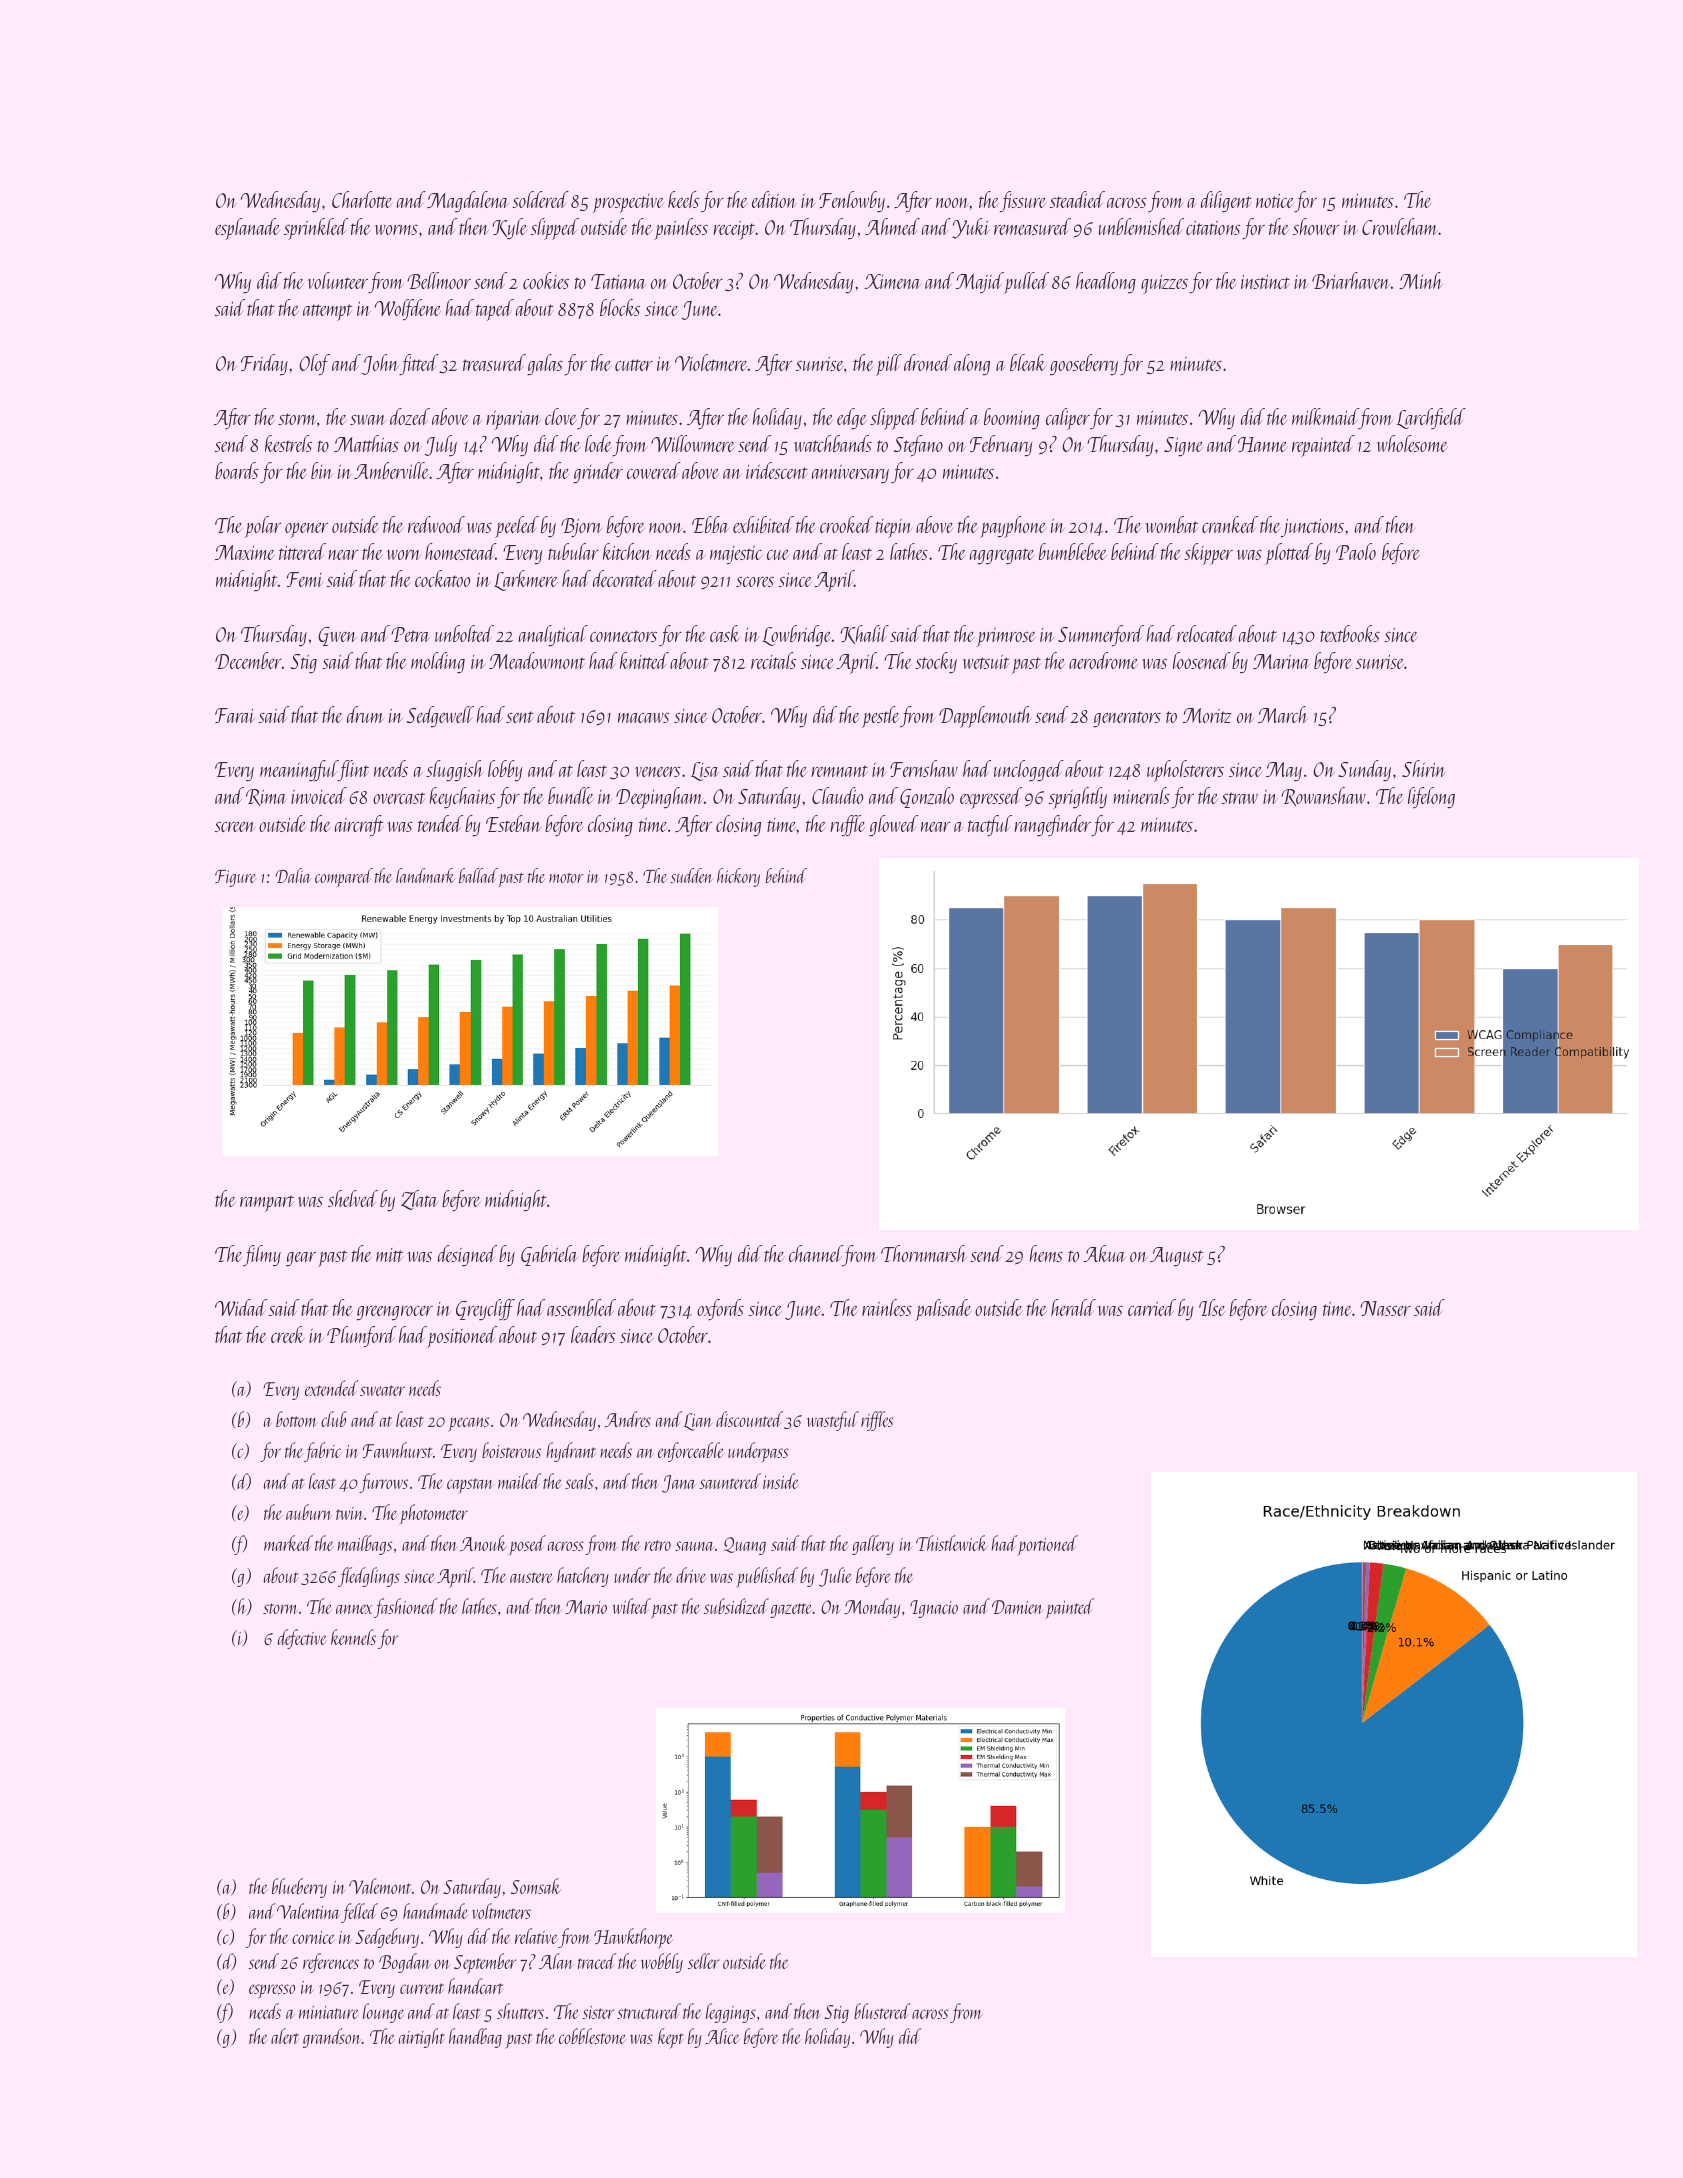 This screenshot has height=2178, width=1683. I want to click on tactful, so click(990, 825).
